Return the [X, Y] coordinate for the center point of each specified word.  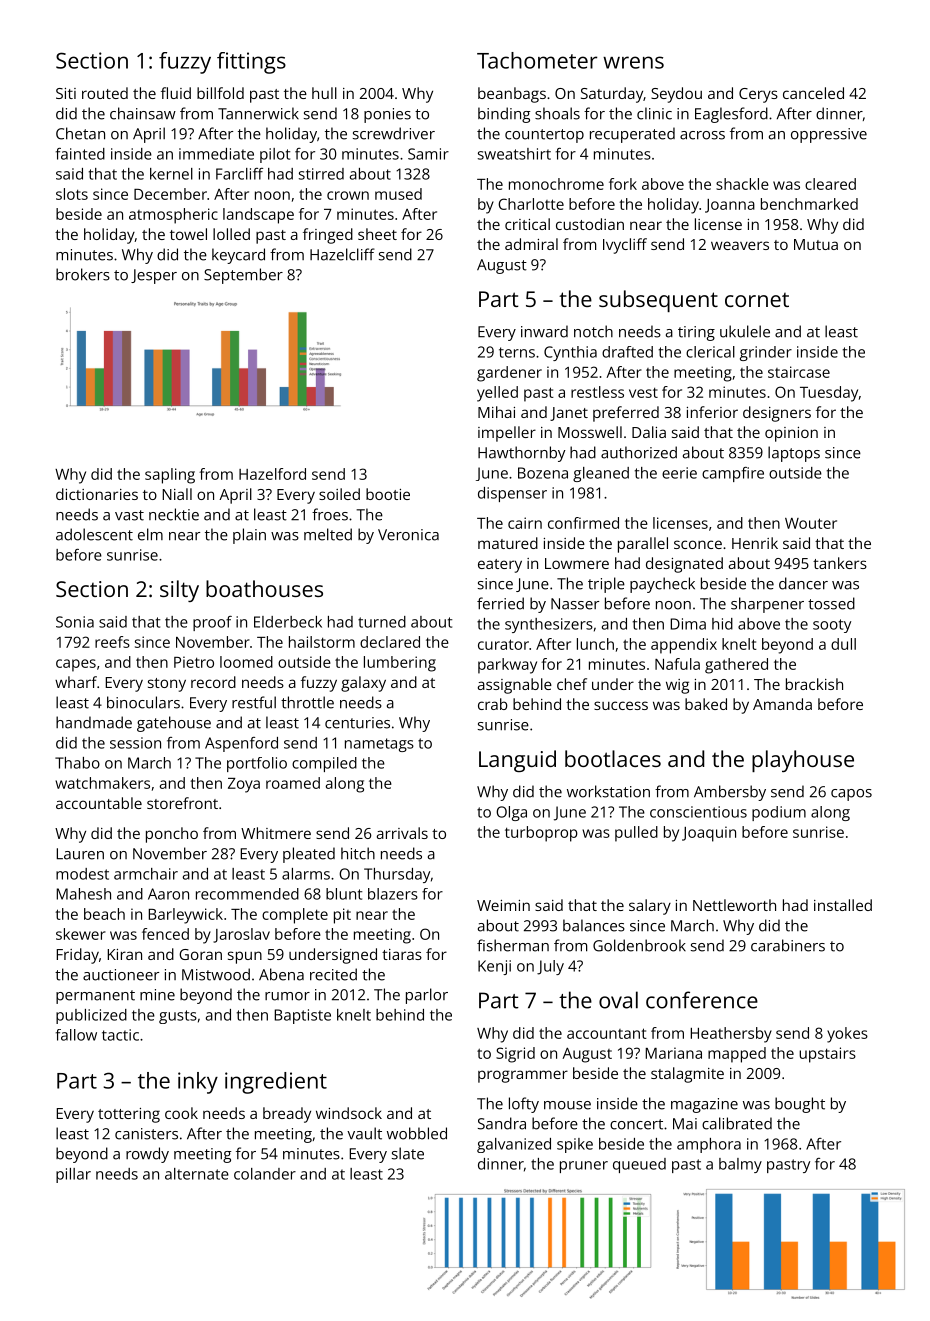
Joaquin [709, 834]
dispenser [512, 494]
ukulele [745, 331]
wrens [633, 62]
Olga [511, 813]
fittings [251, 63]
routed [105, 93]
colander [265, 1174]
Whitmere [276, 833]
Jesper [154, 276]
